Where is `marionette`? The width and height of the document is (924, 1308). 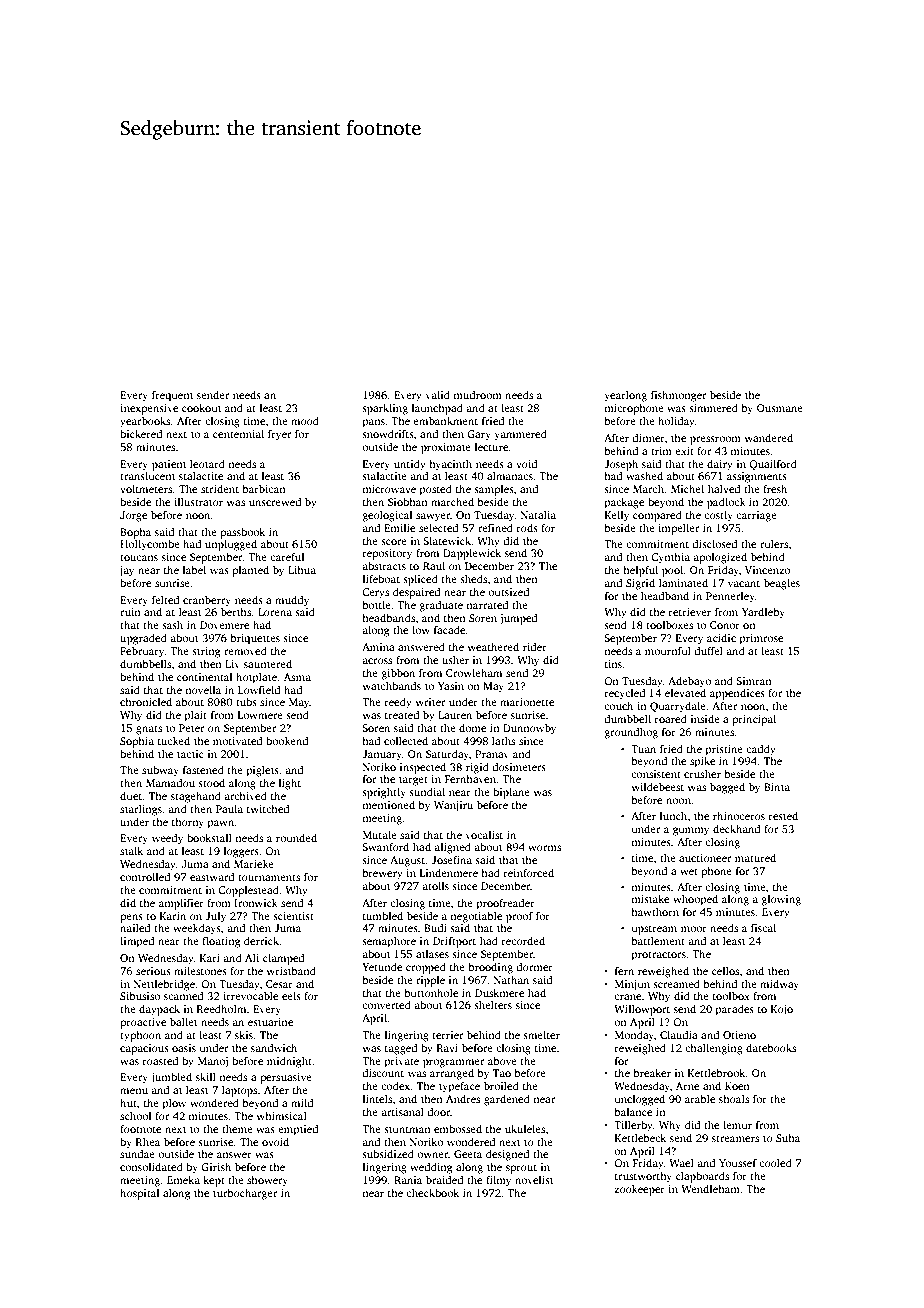
marionette is located at coordinates (527, 702).
